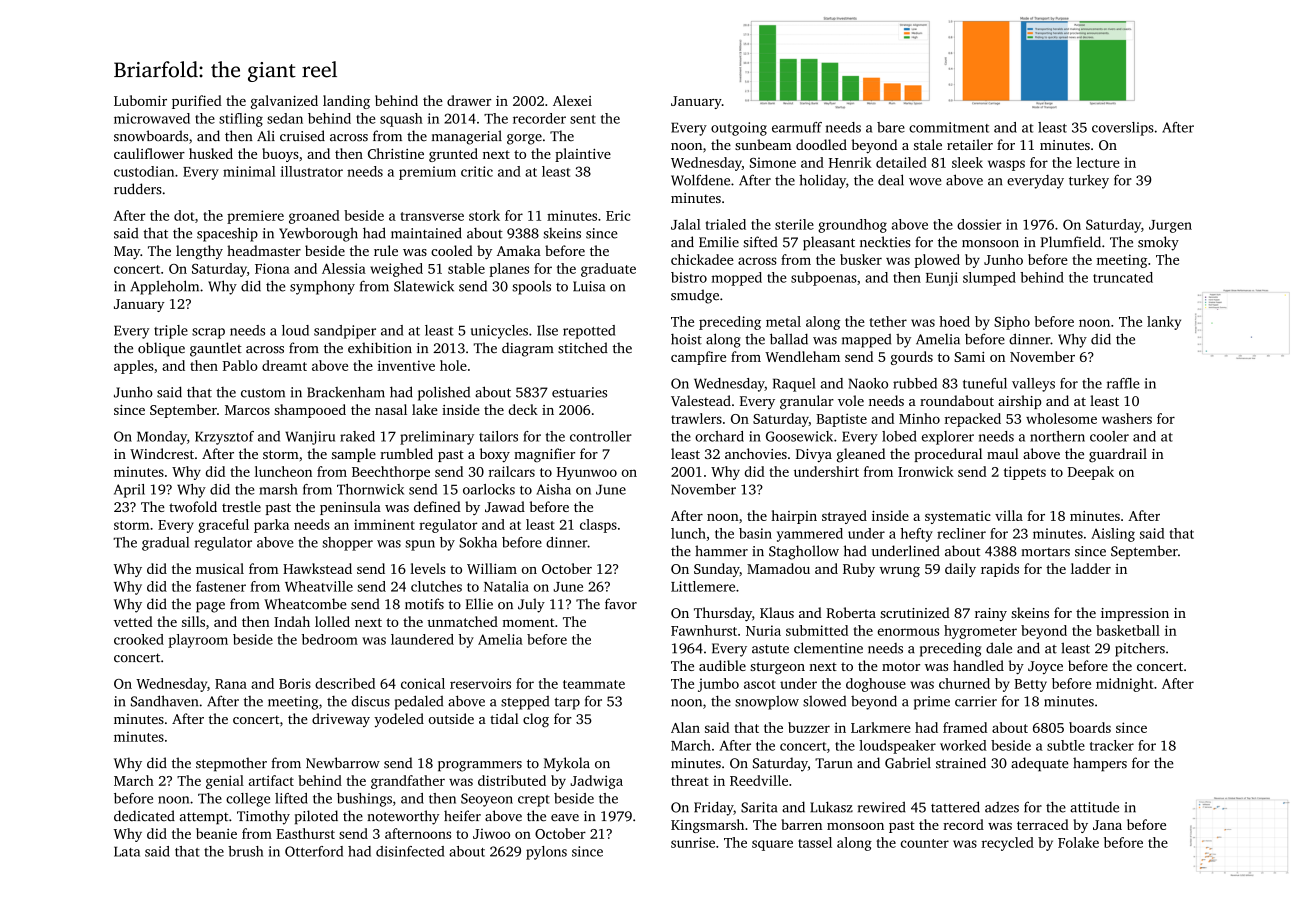 This screenshot has height=924, width=1308. Describe the element at coordinates (594, 684) in the screenshot. I see `teammate` at that location.
